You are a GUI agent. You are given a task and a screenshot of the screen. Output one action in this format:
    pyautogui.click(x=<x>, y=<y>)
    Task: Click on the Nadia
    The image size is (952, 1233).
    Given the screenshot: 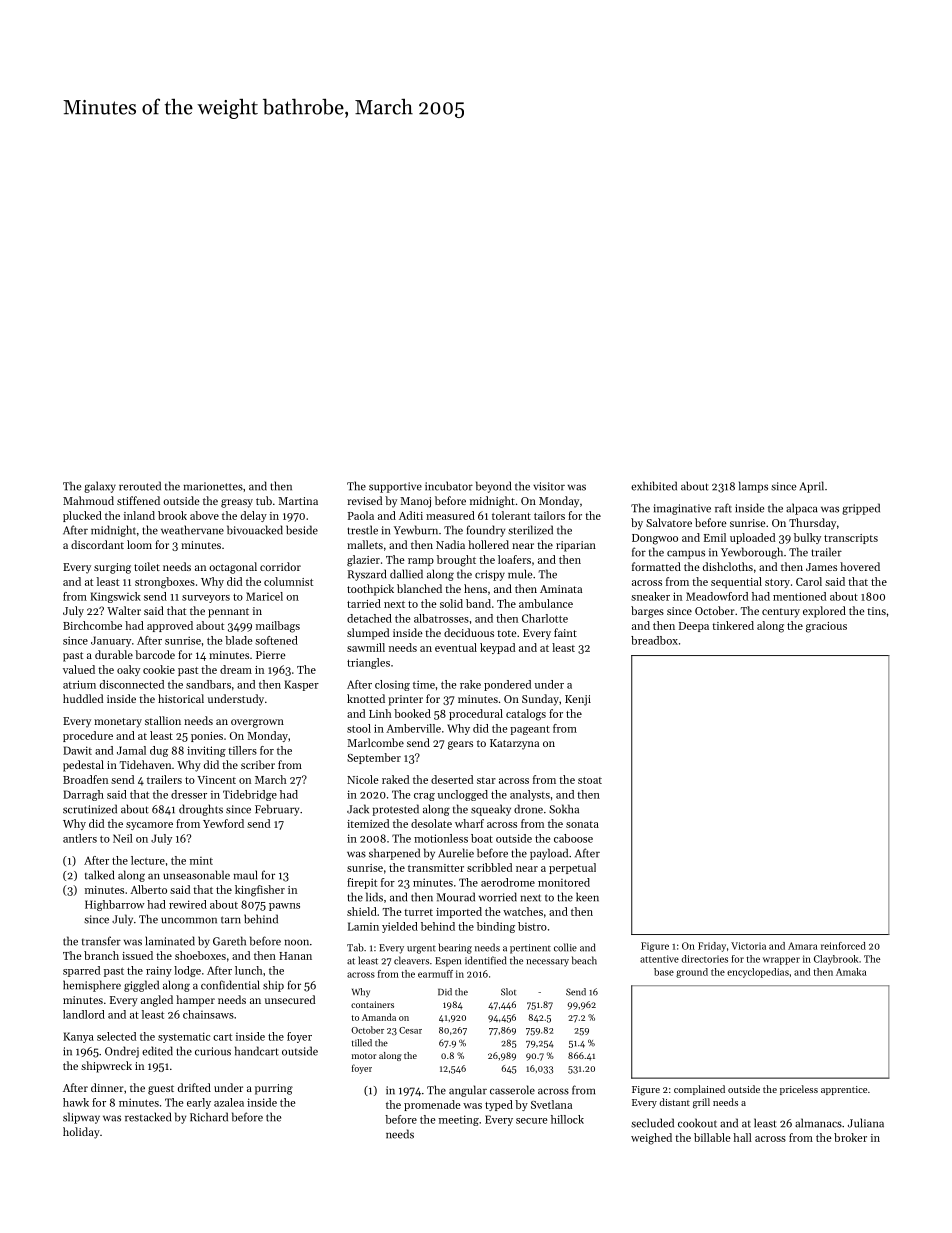 What is the action you would take?
    pyautogui.click(x=450, y=544)
